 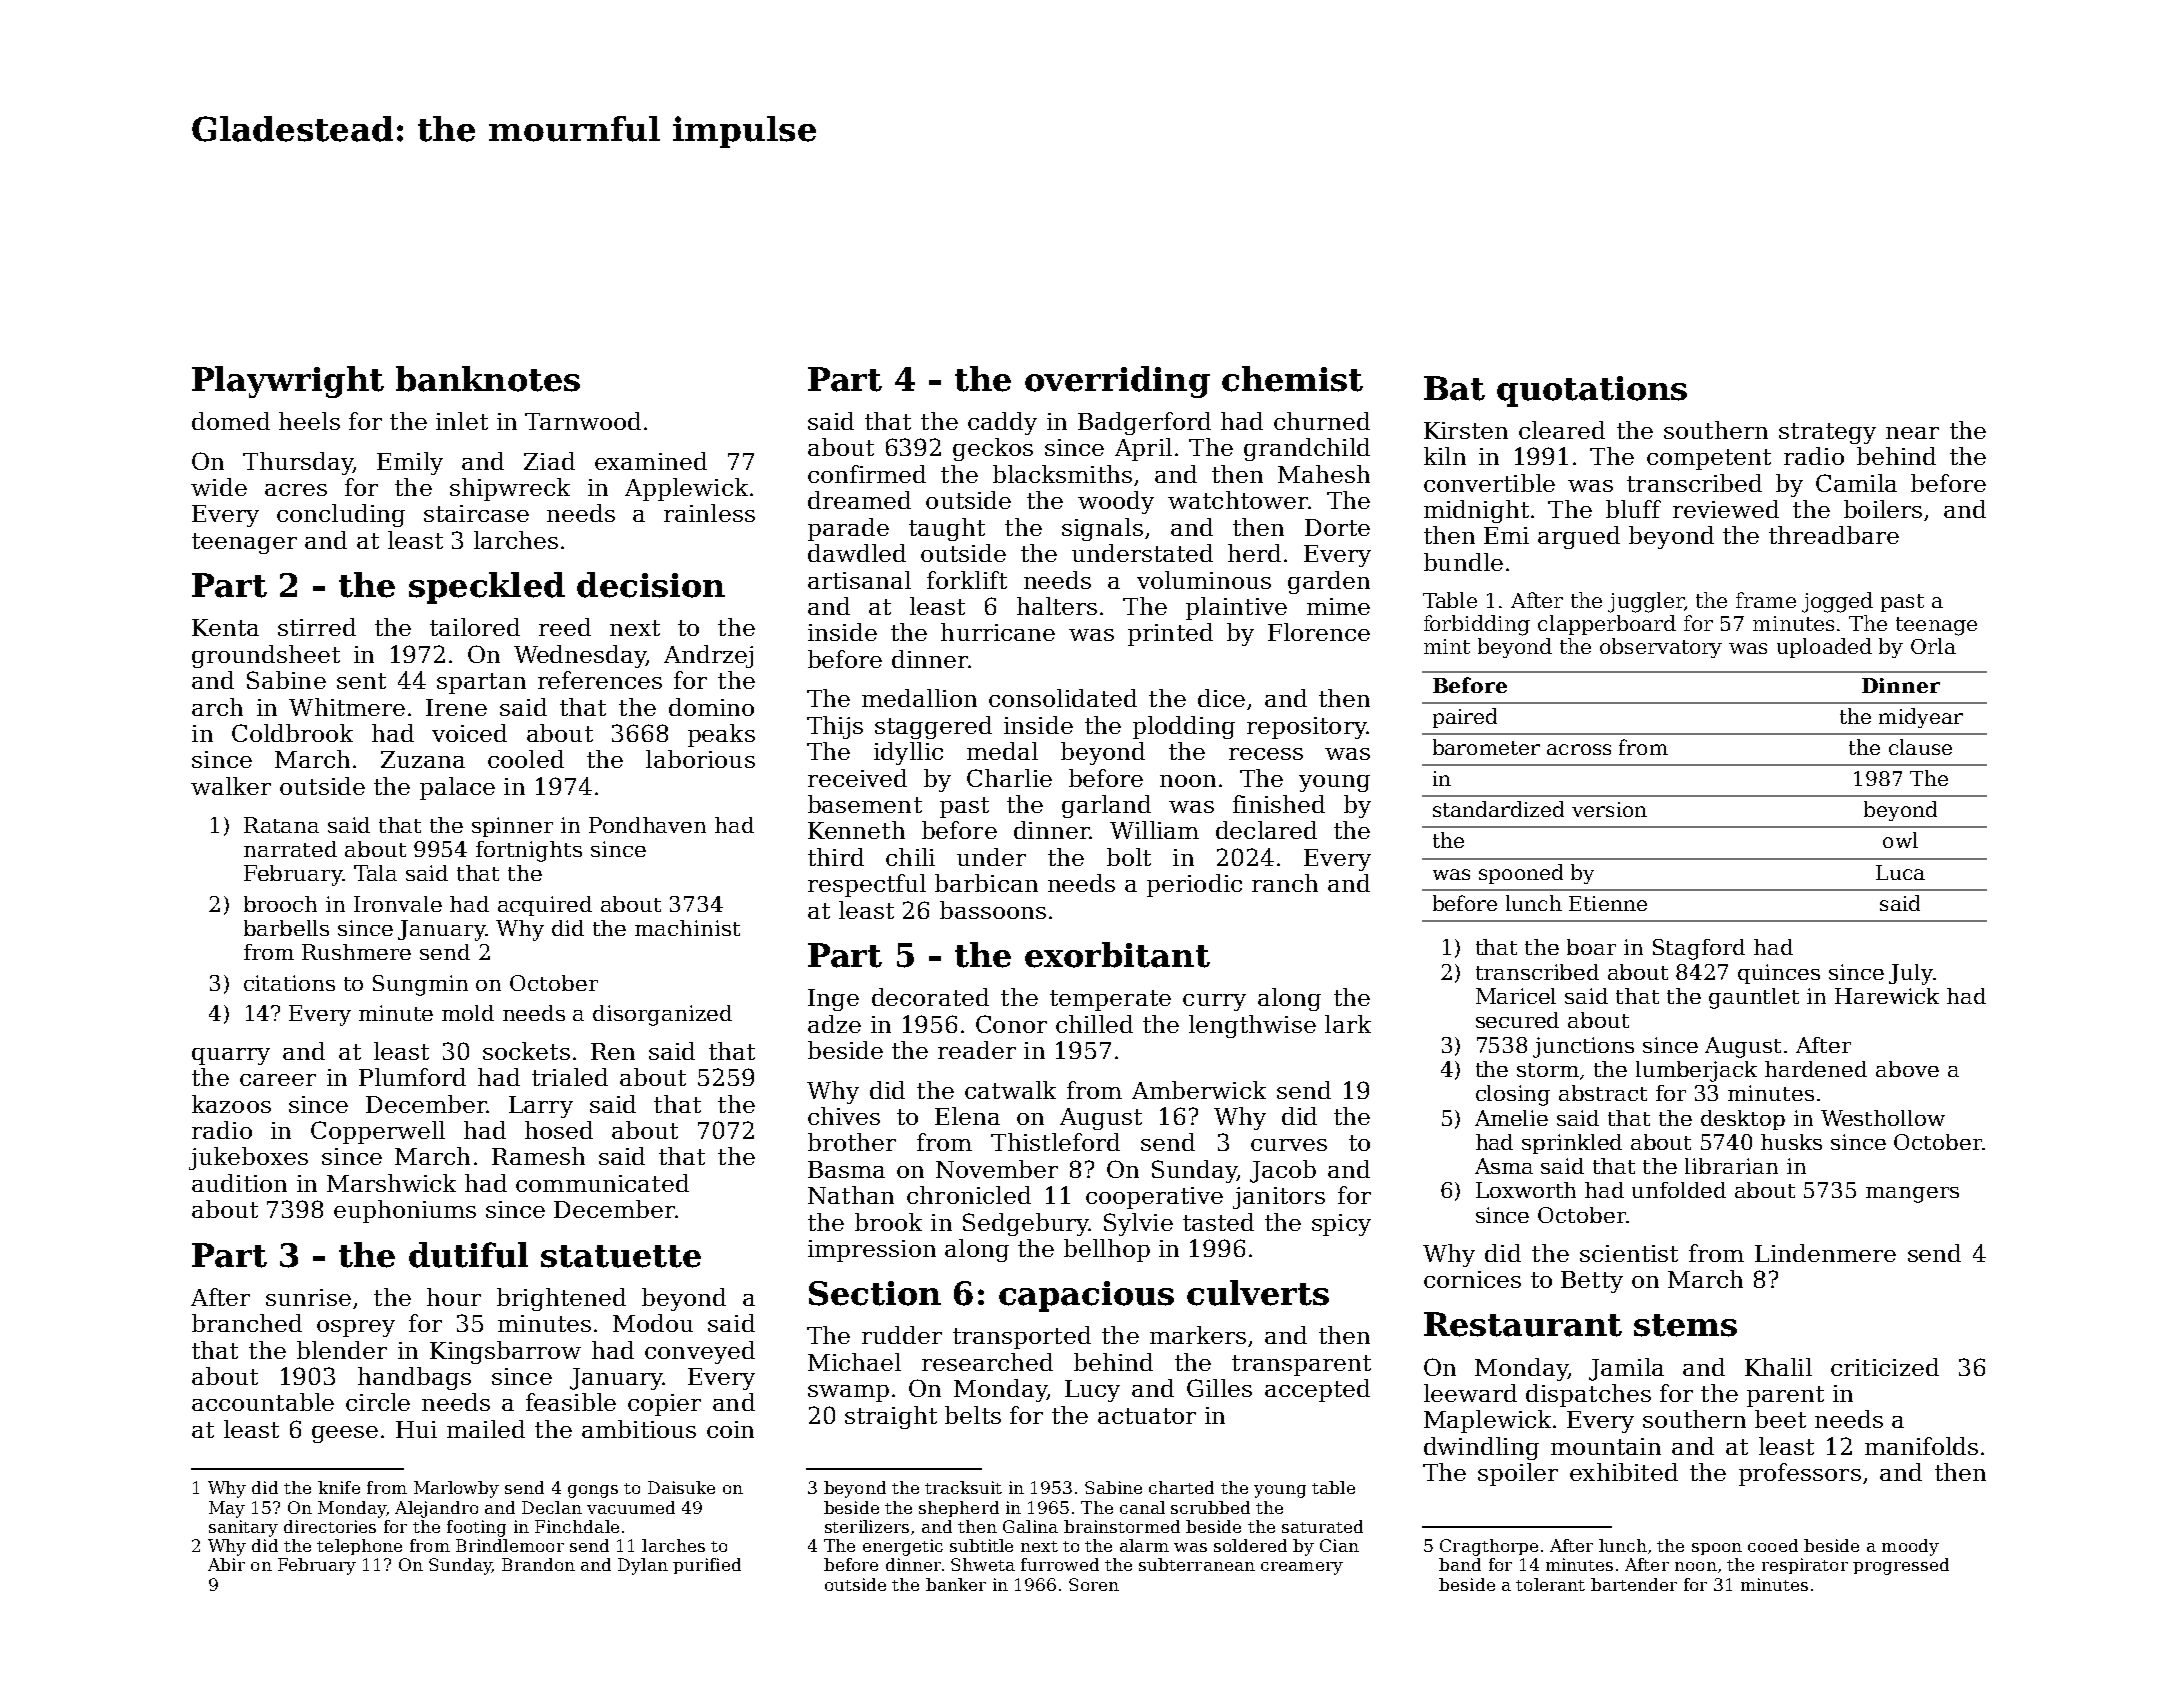 I want to click on artisanal, so click(x=859, y=580).
